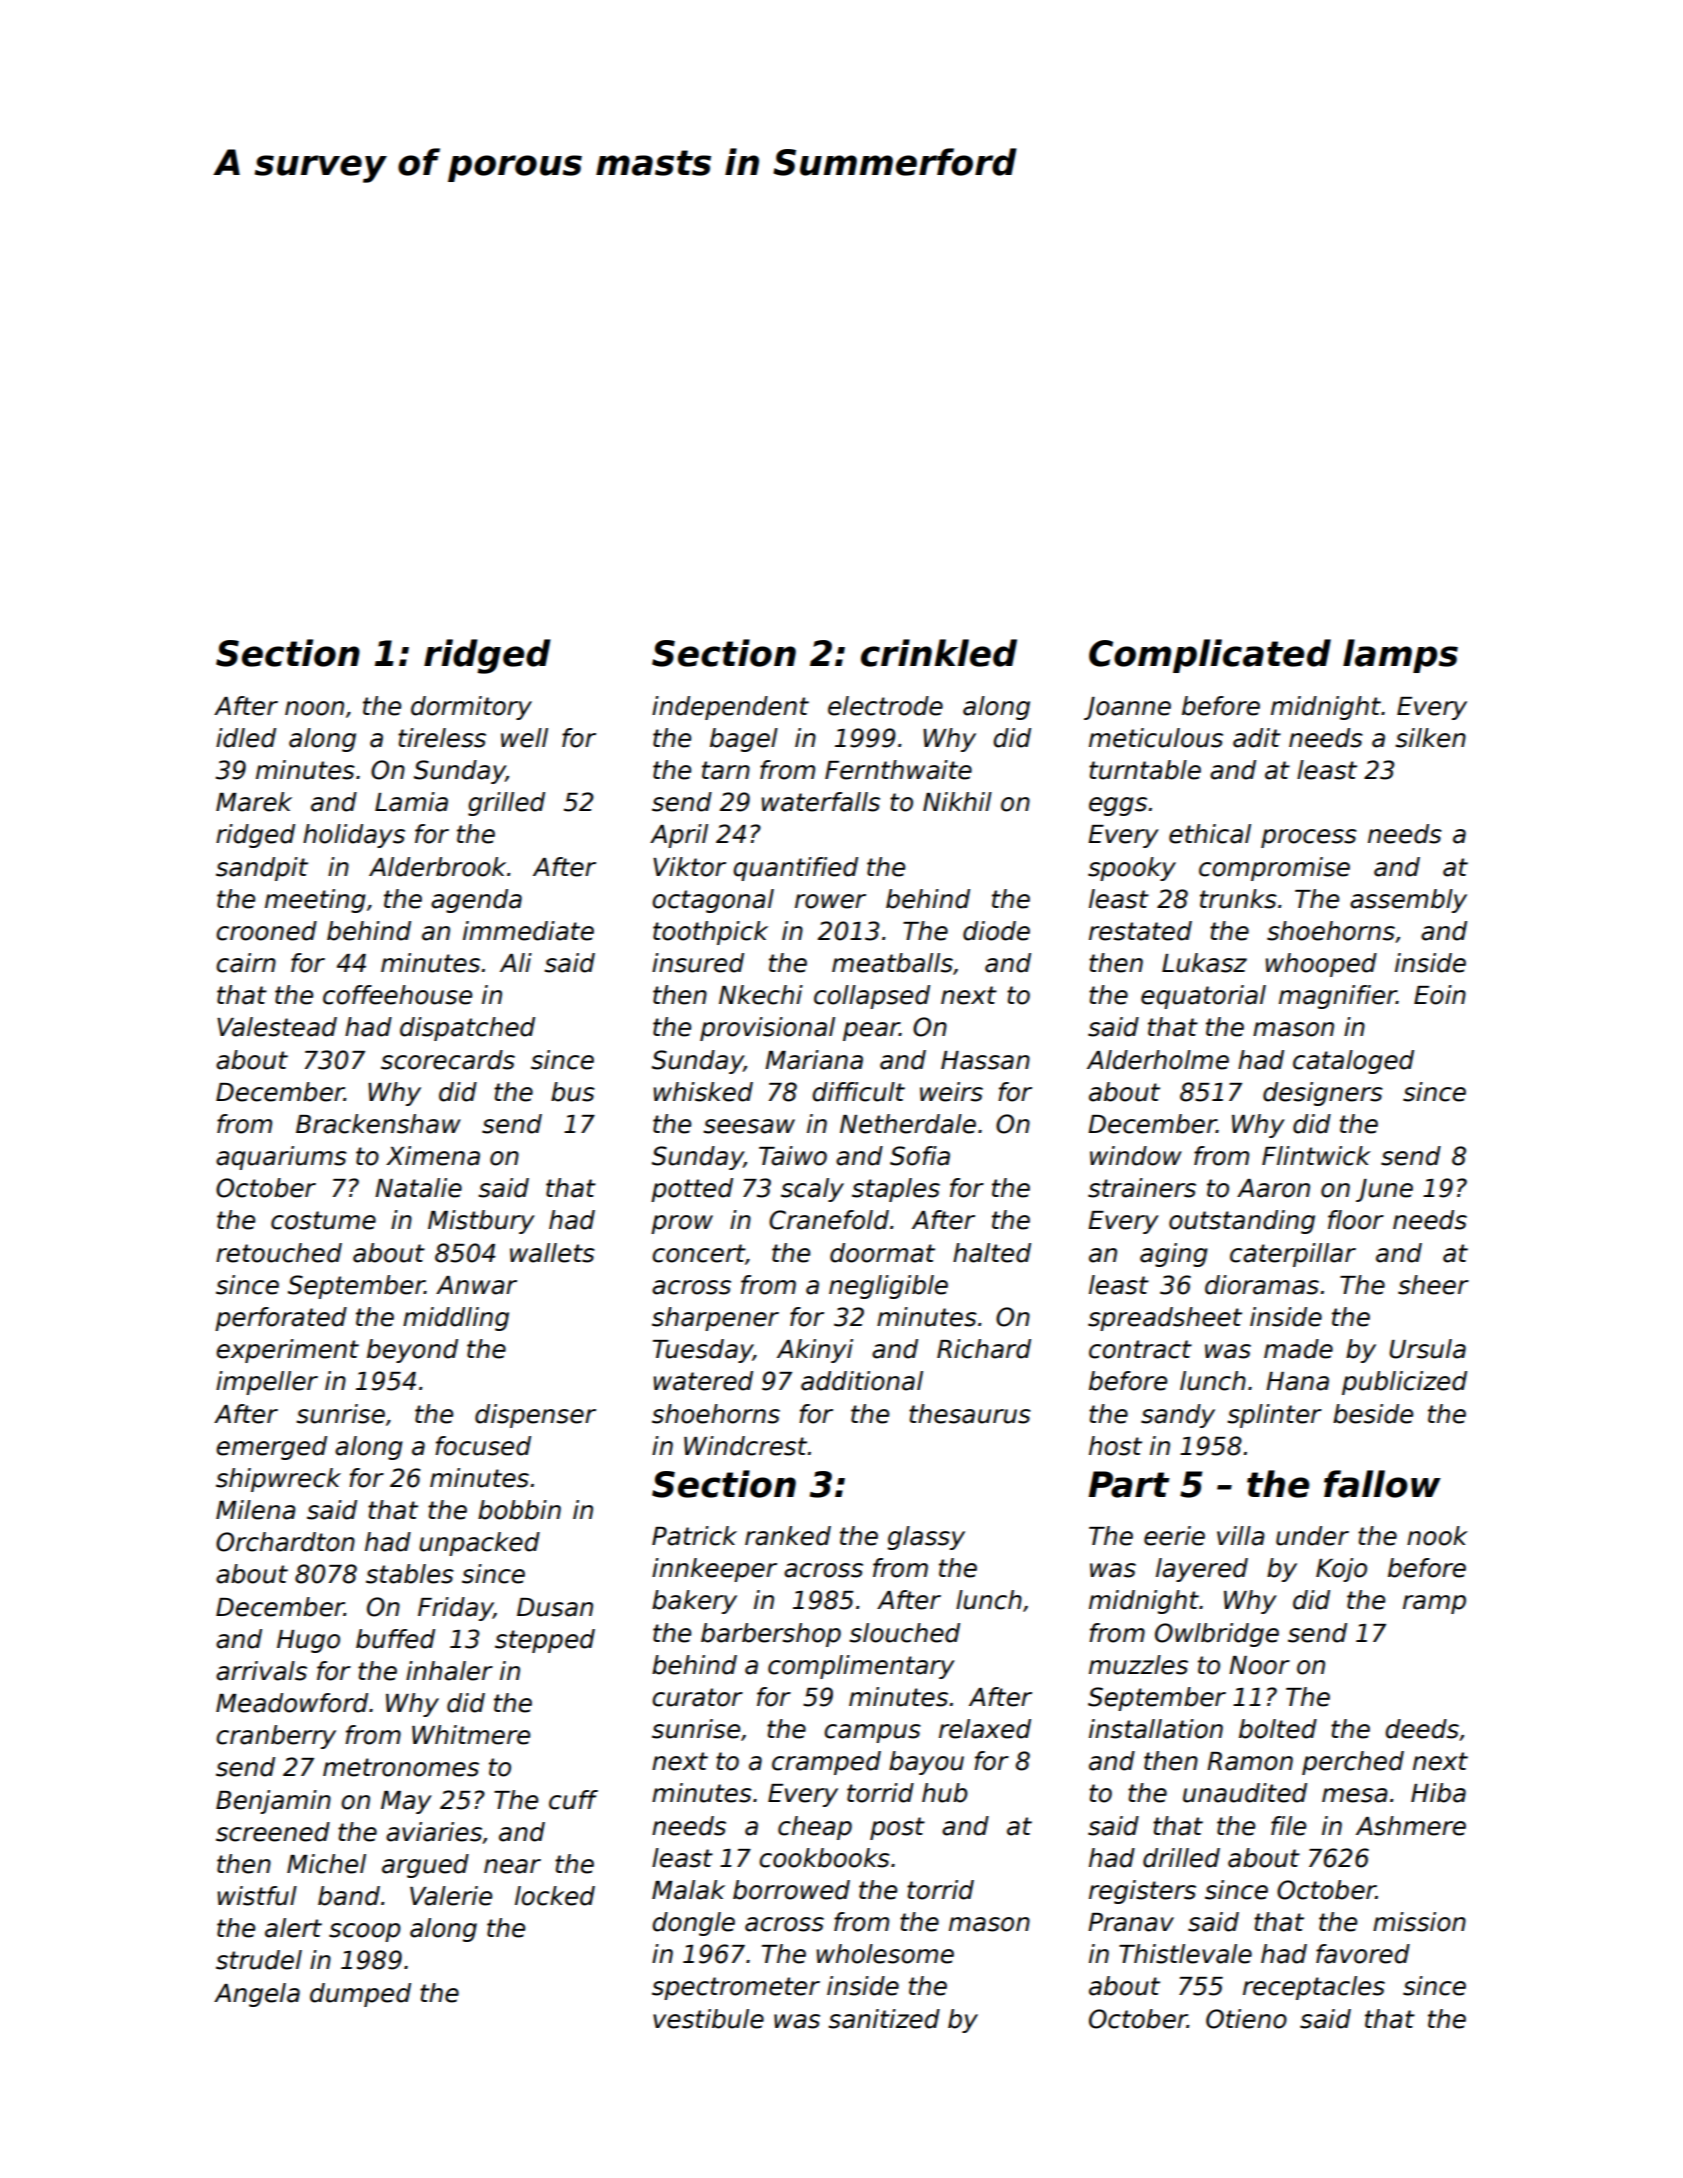  I want to click on magnifier, so click(1338, 997).
